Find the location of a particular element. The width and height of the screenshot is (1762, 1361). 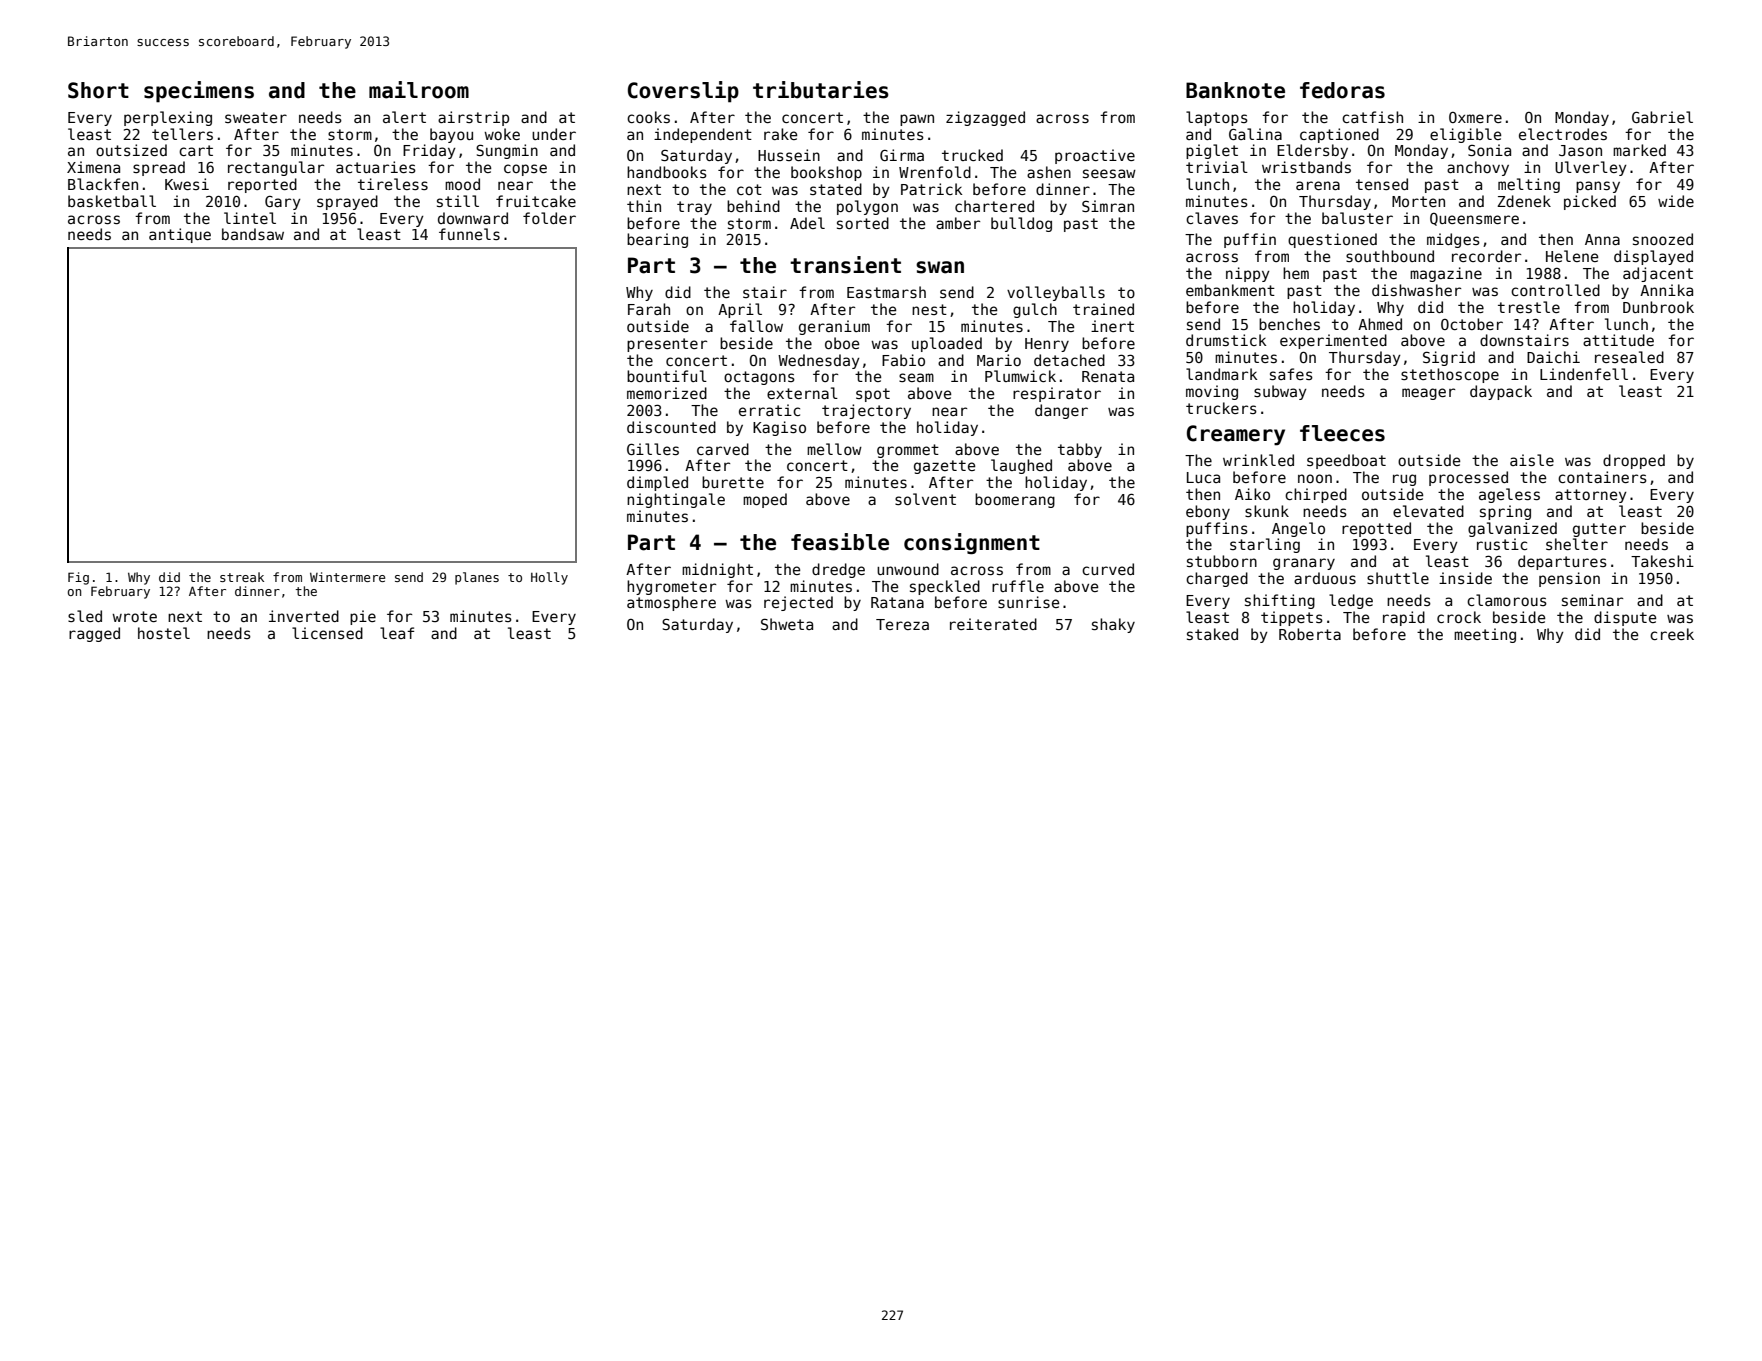

Takeshi is located at coordinates (1662, 561).
